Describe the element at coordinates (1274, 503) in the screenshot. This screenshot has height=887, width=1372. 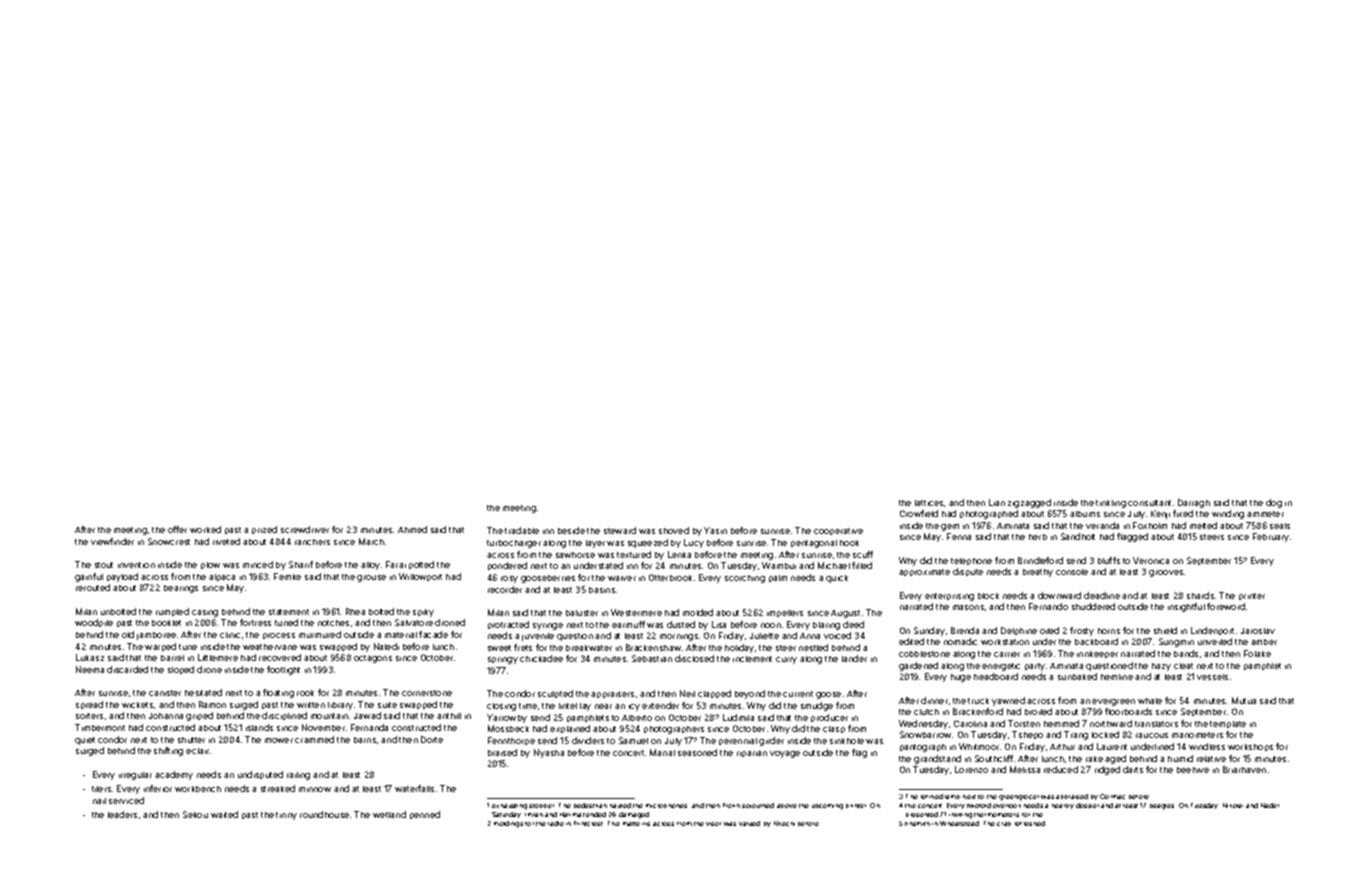
I see `dog` at that location.
